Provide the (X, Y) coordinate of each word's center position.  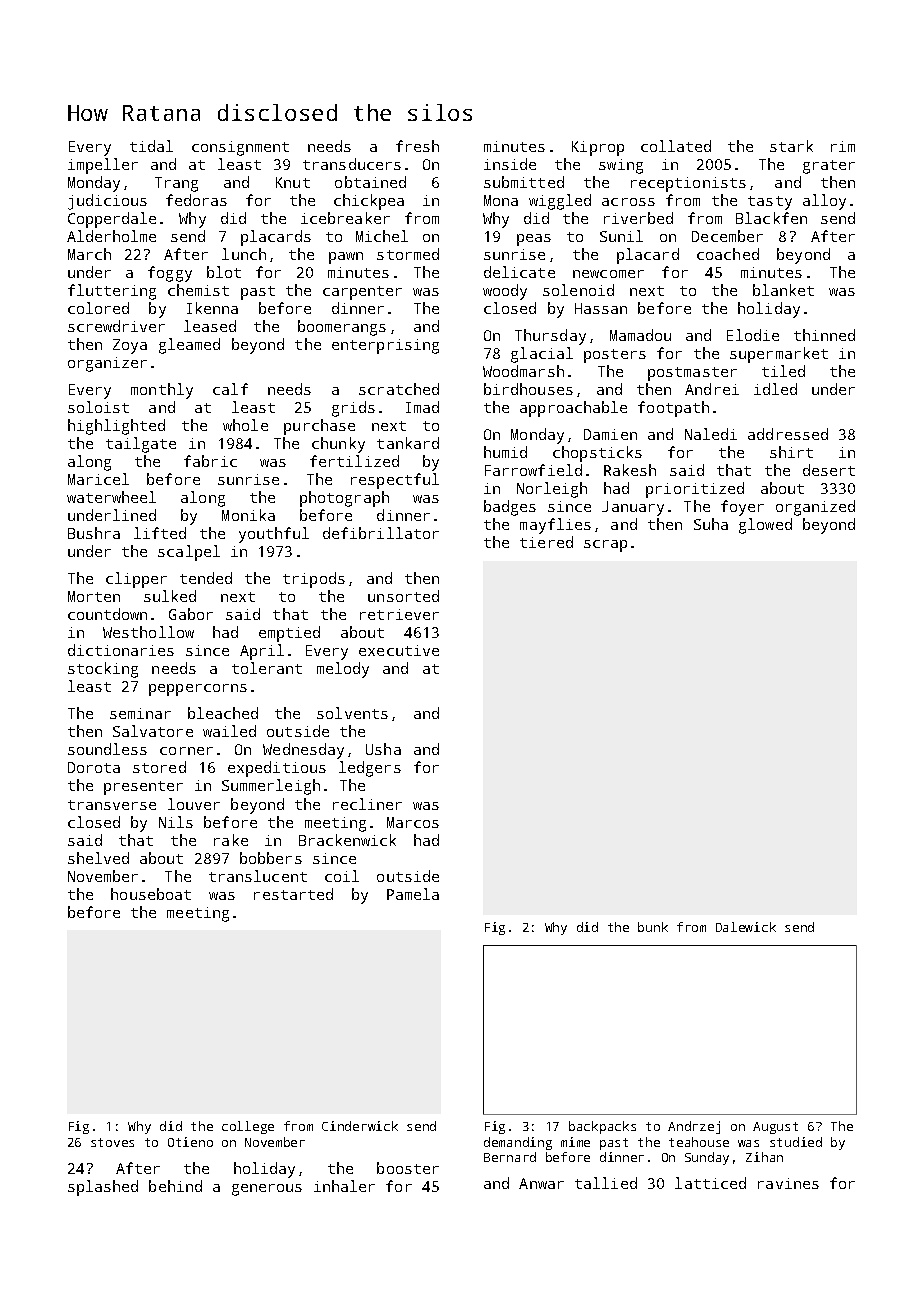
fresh (417, 146)
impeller (103, 166)
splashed (103, 1188)
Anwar (541, 1183)
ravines (788, 1183)
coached (728, 254)
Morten (94, 596)
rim (843, 146)
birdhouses (528, 389)
